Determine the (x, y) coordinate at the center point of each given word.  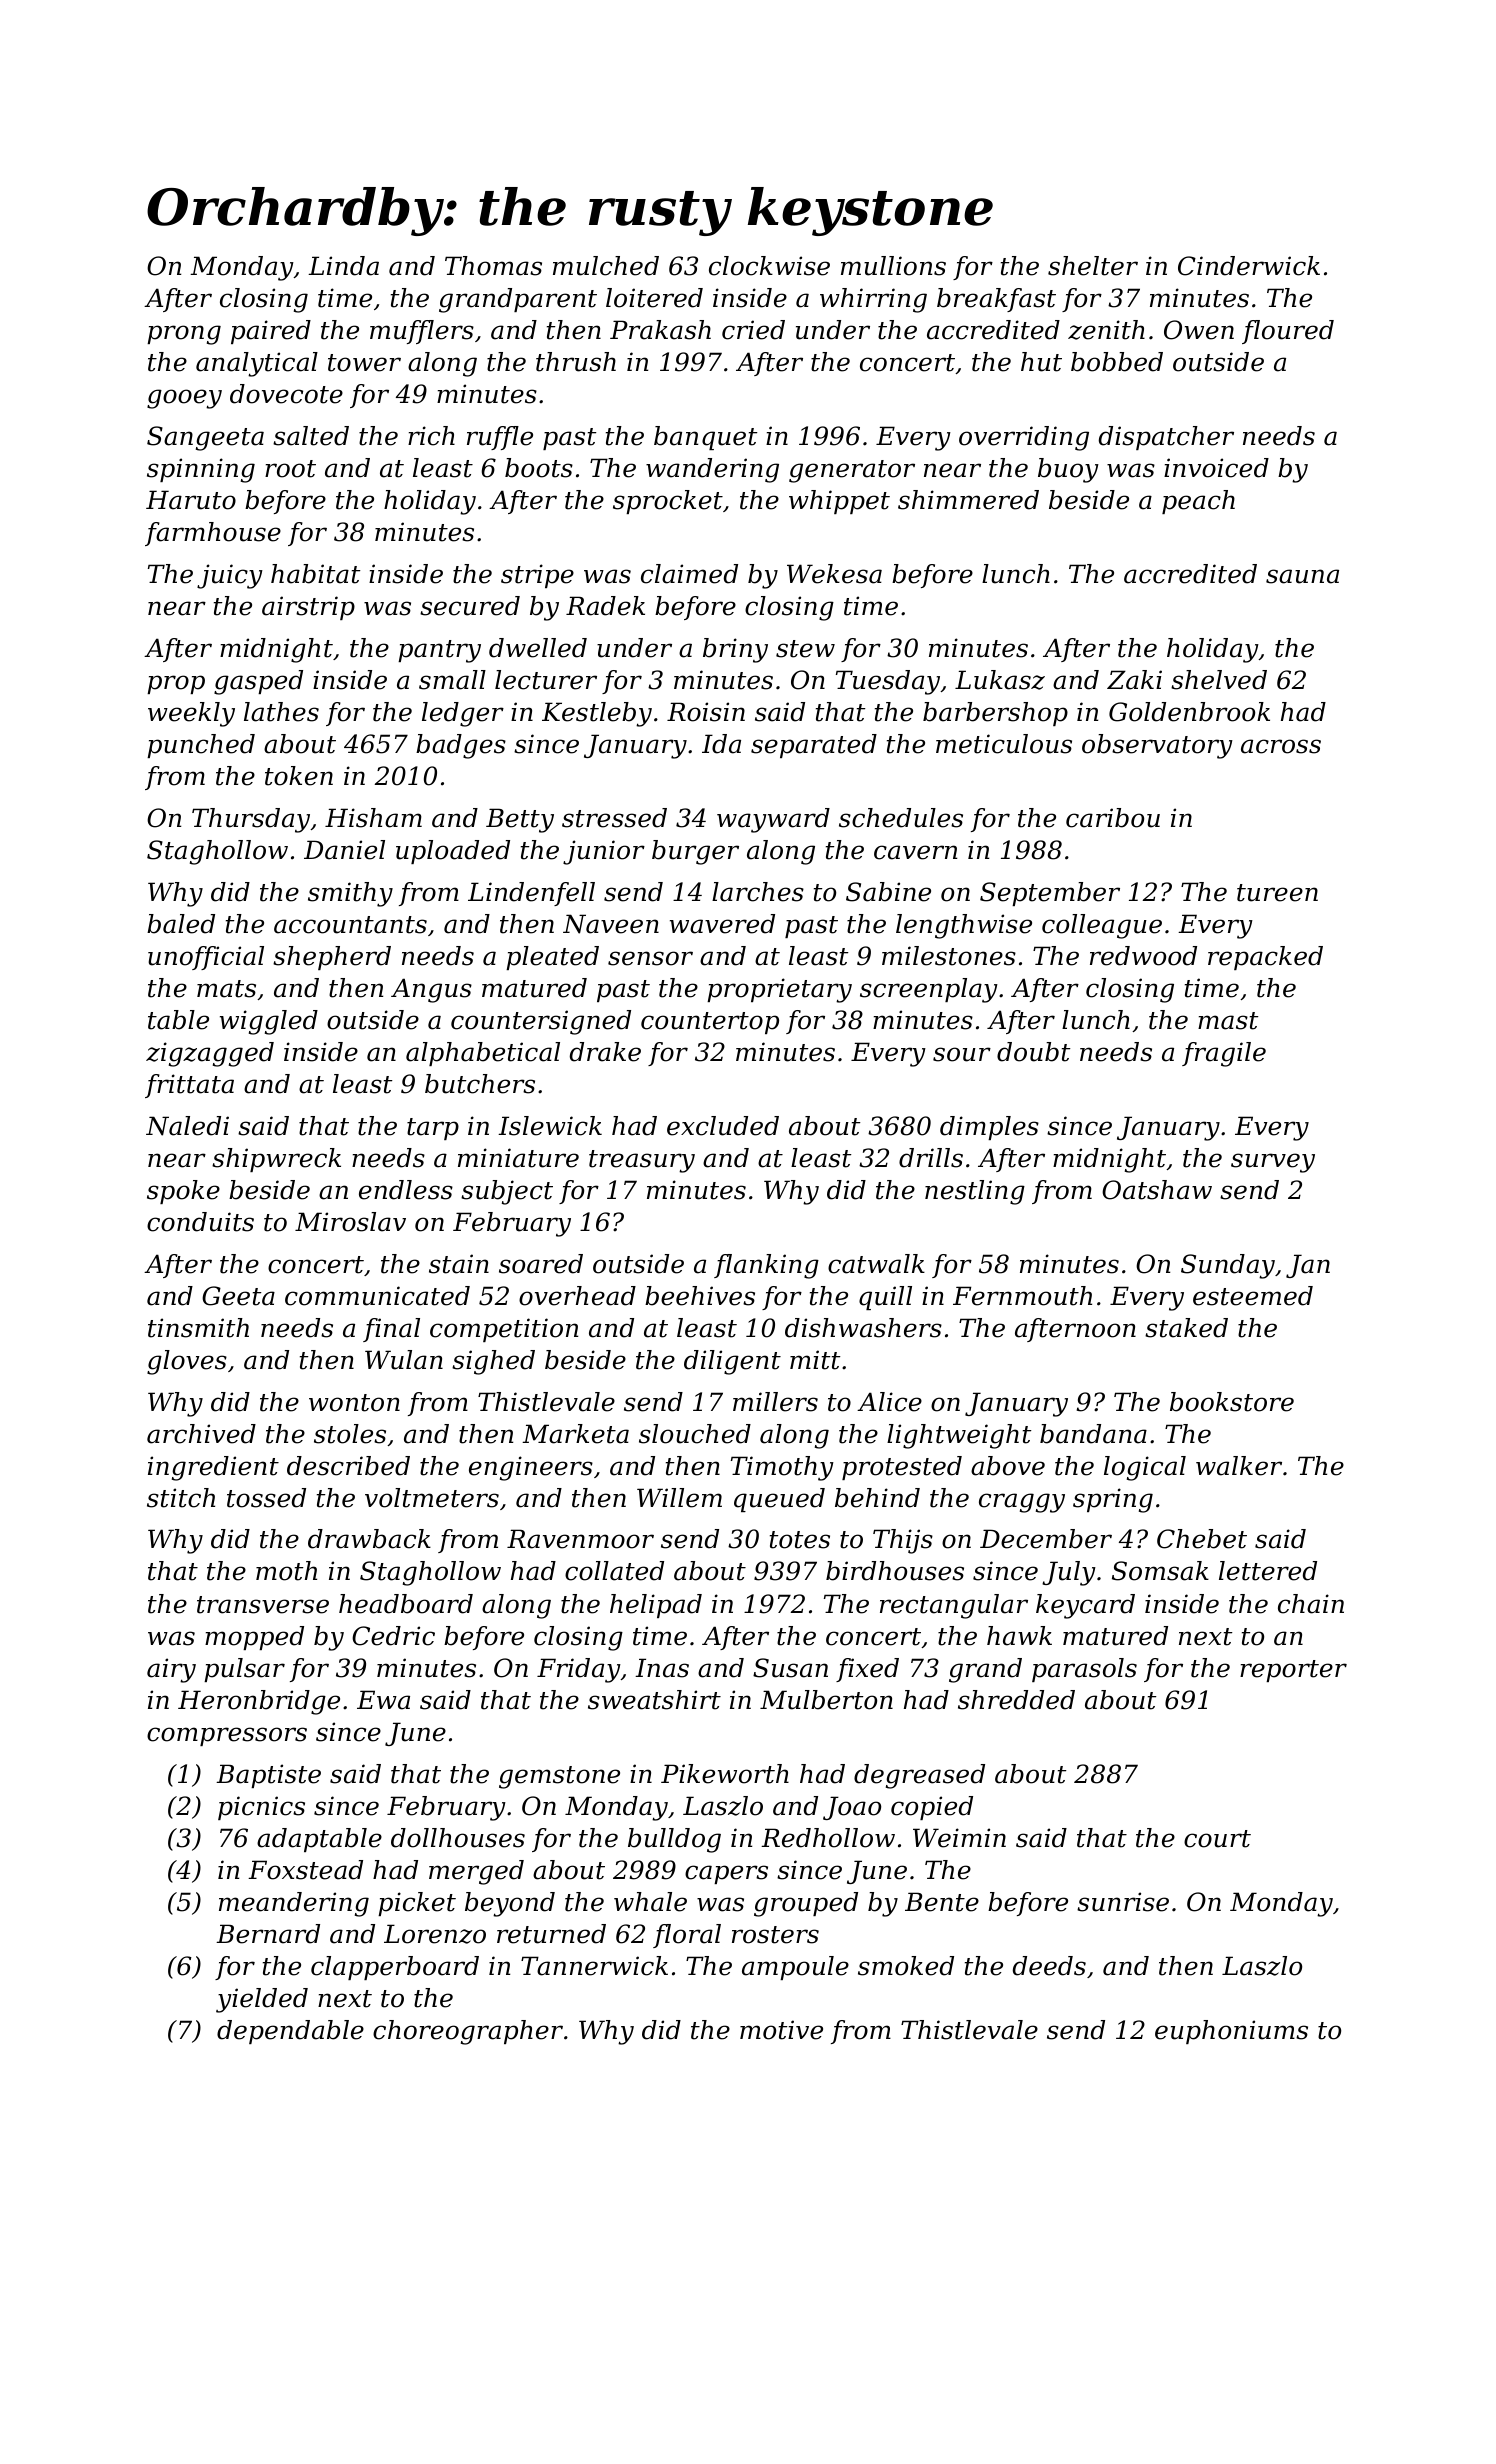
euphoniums (1231, 2032)
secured (470, 606)
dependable (290, 2032)
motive (781, 2030)
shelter (1093, 266)
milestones (949, 956)
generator (852, 471)
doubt (1033, 1052)
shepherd (332, 958)
